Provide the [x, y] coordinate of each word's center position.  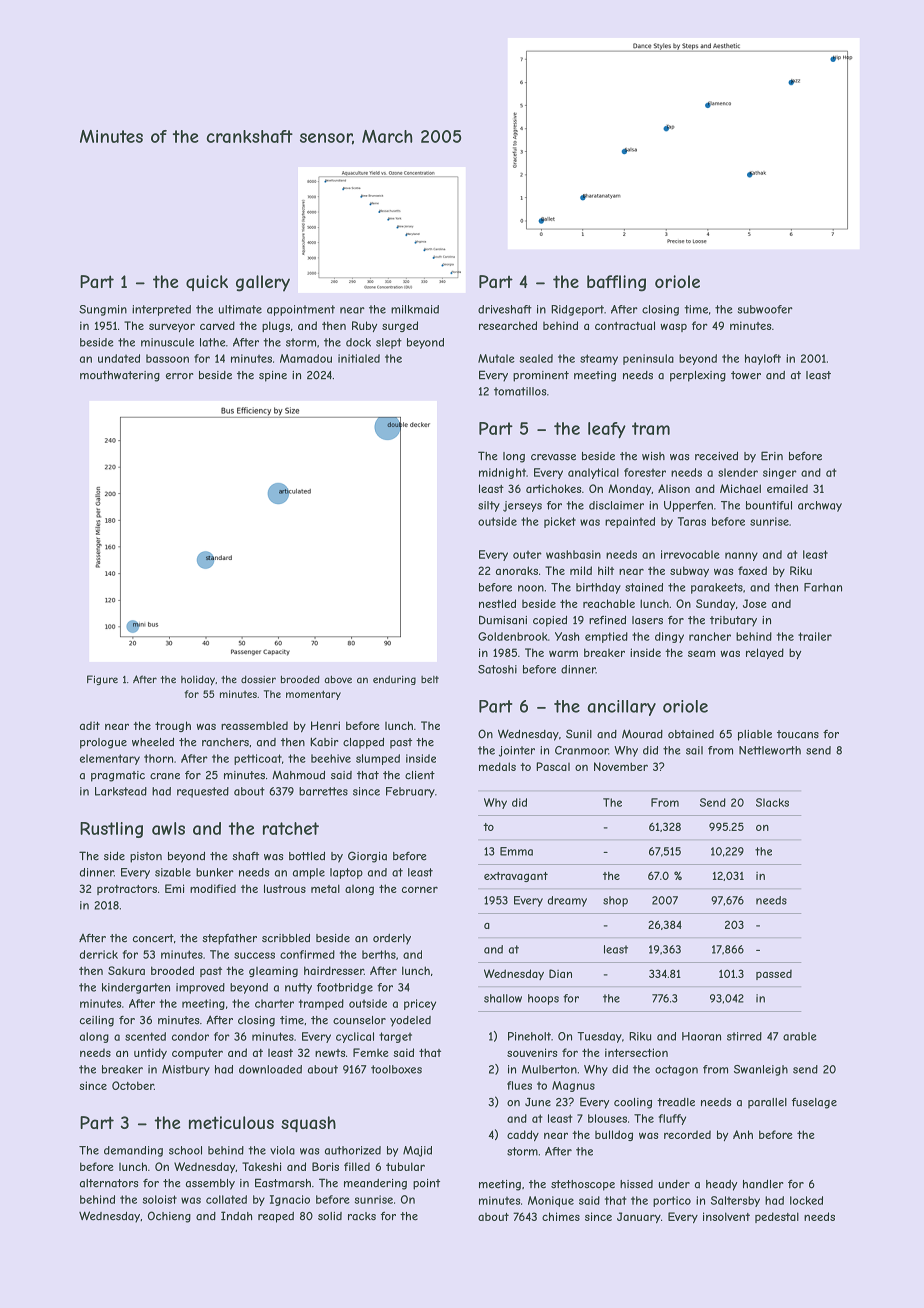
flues [519, 1085]
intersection [636, 1052]
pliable [755, 735]
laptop [346, 873]
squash [308, 1124]
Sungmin [103, 310]
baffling [616, 283]
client [420, 775]
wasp [673, 327]
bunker [215, 872]
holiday [198, 680]
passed [774, 975]
